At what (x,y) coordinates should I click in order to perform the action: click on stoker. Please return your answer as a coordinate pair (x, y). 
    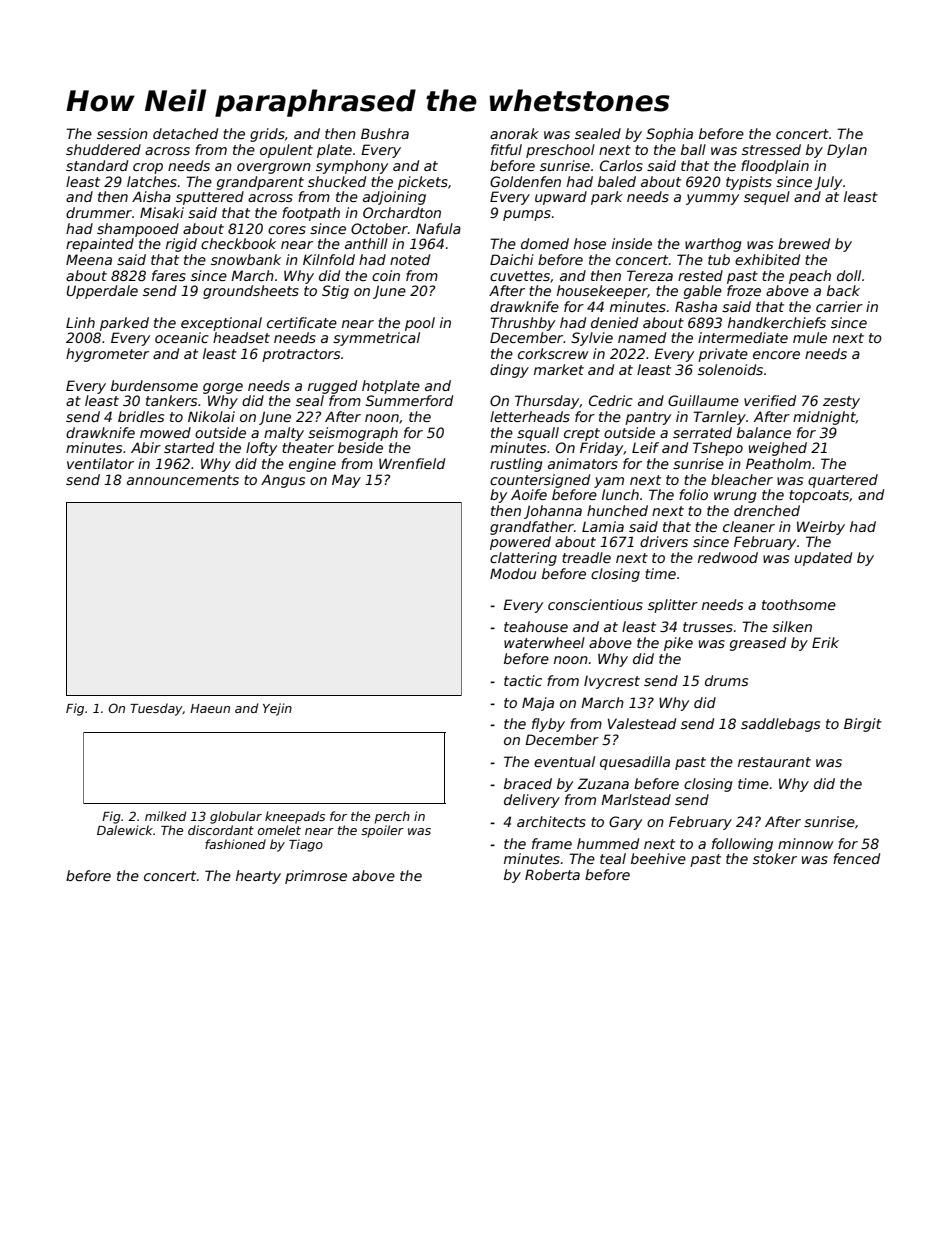
    Looking at the image, I should click on (775, 858).
